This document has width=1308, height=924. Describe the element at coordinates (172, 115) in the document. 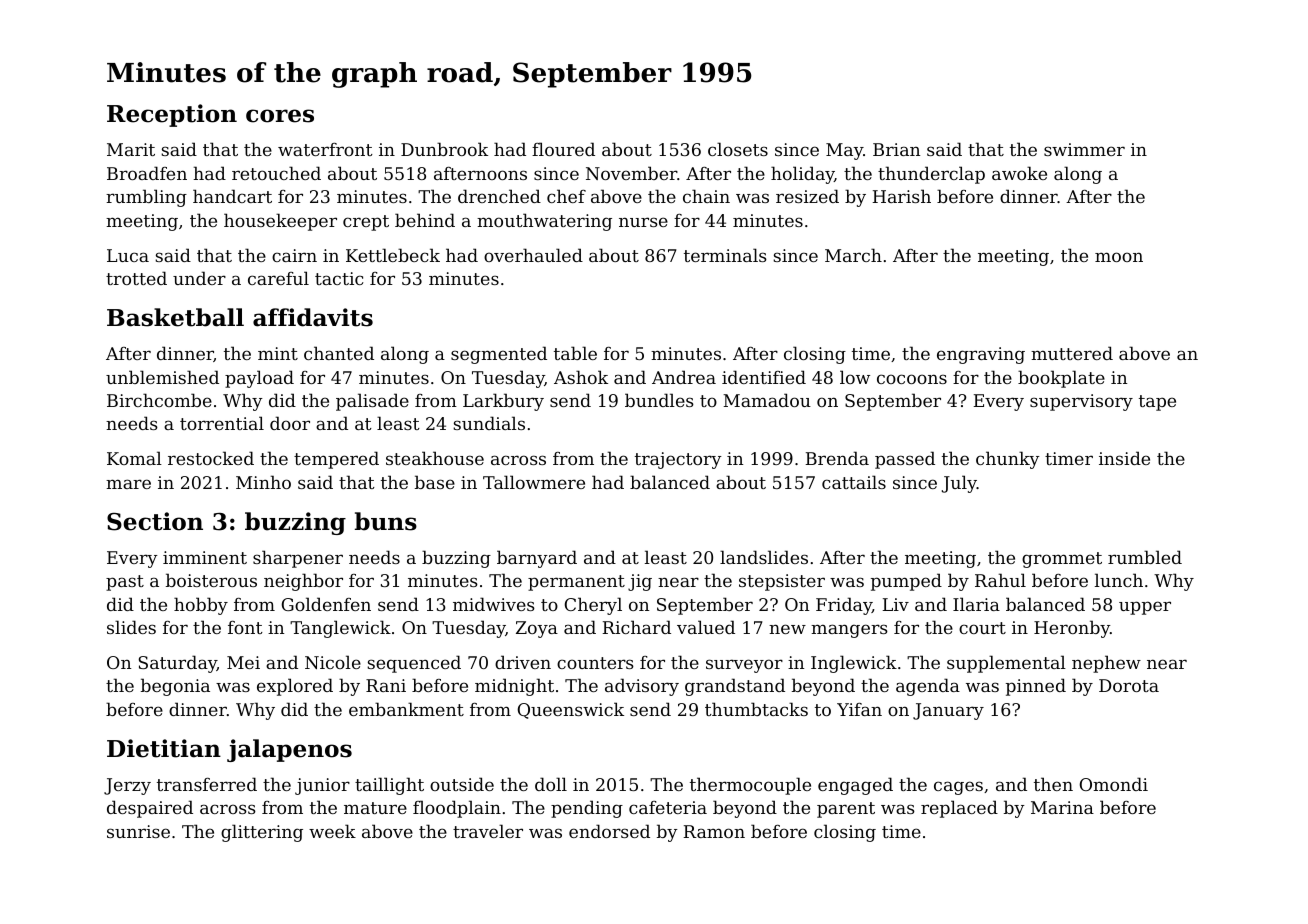

I see `Reception` at that location.
